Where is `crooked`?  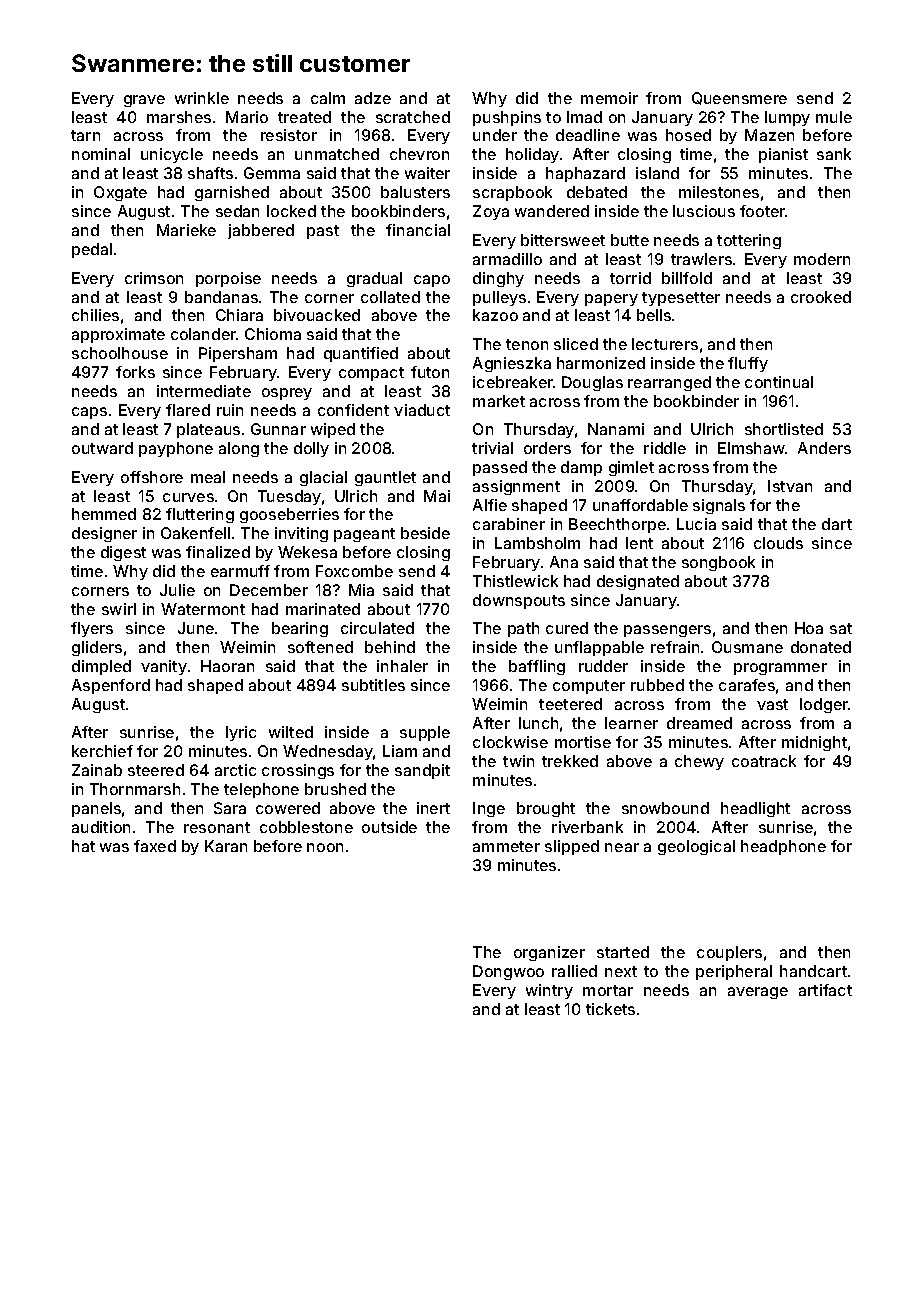 crooked is located at coordinates (821, 297).
